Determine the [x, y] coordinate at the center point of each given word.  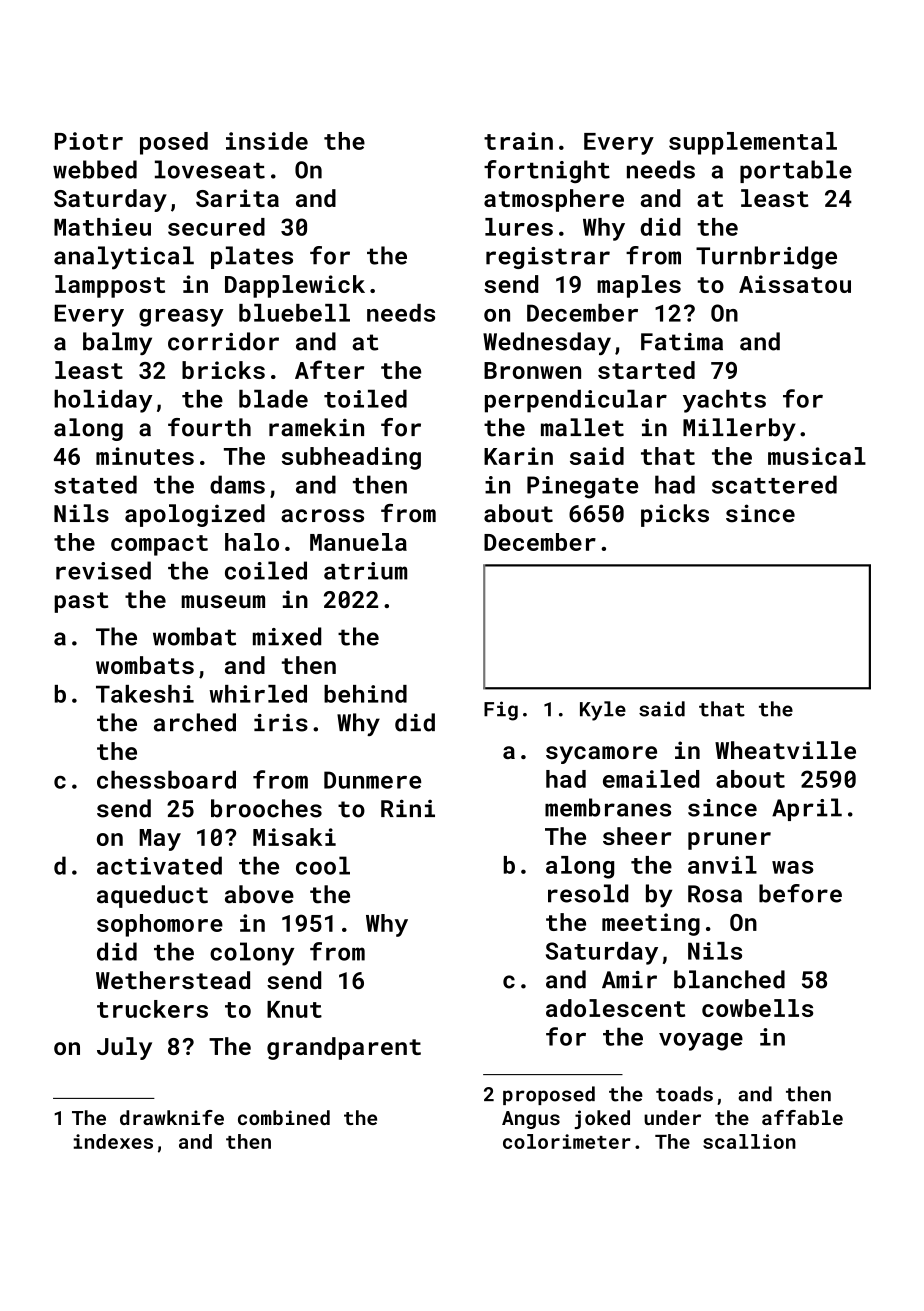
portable [796, 171]
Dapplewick [295, 286]
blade [273, 398]
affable [802, 1117]
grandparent [344, 1048]
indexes [113, 1141]
